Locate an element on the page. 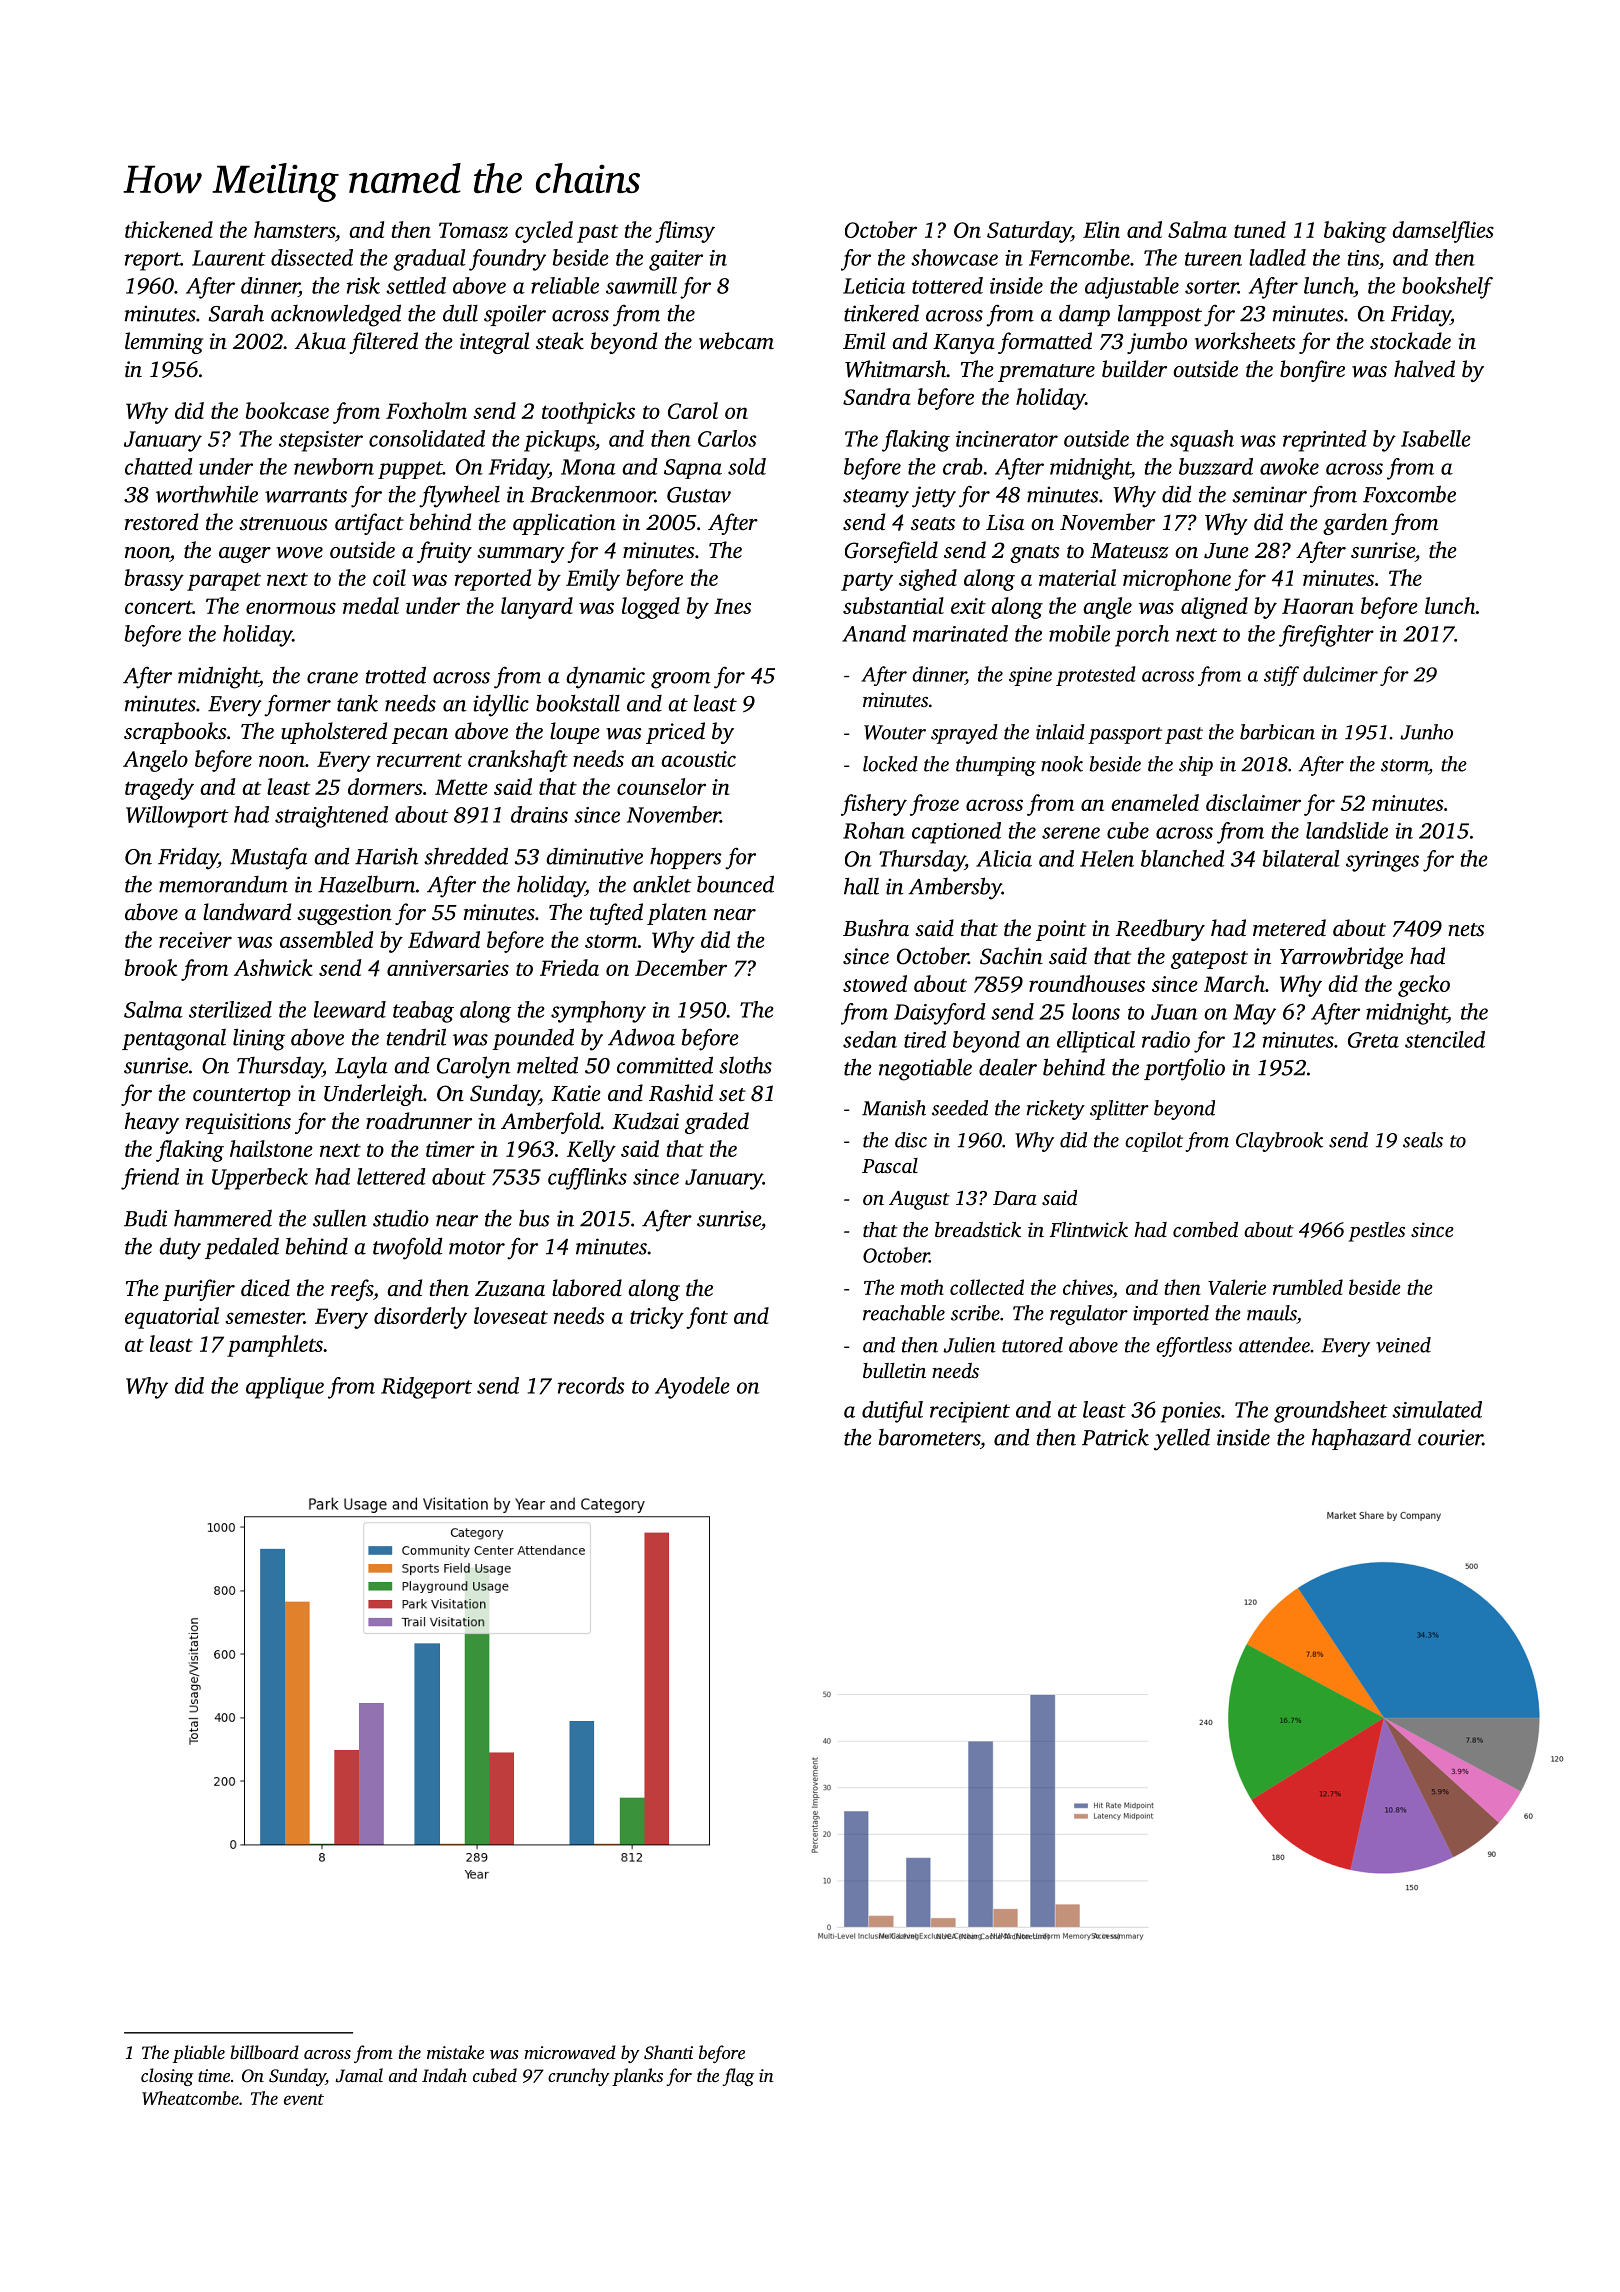 This page has width=1620, height=2292. barometers is located at coordinates (929, 1437).
